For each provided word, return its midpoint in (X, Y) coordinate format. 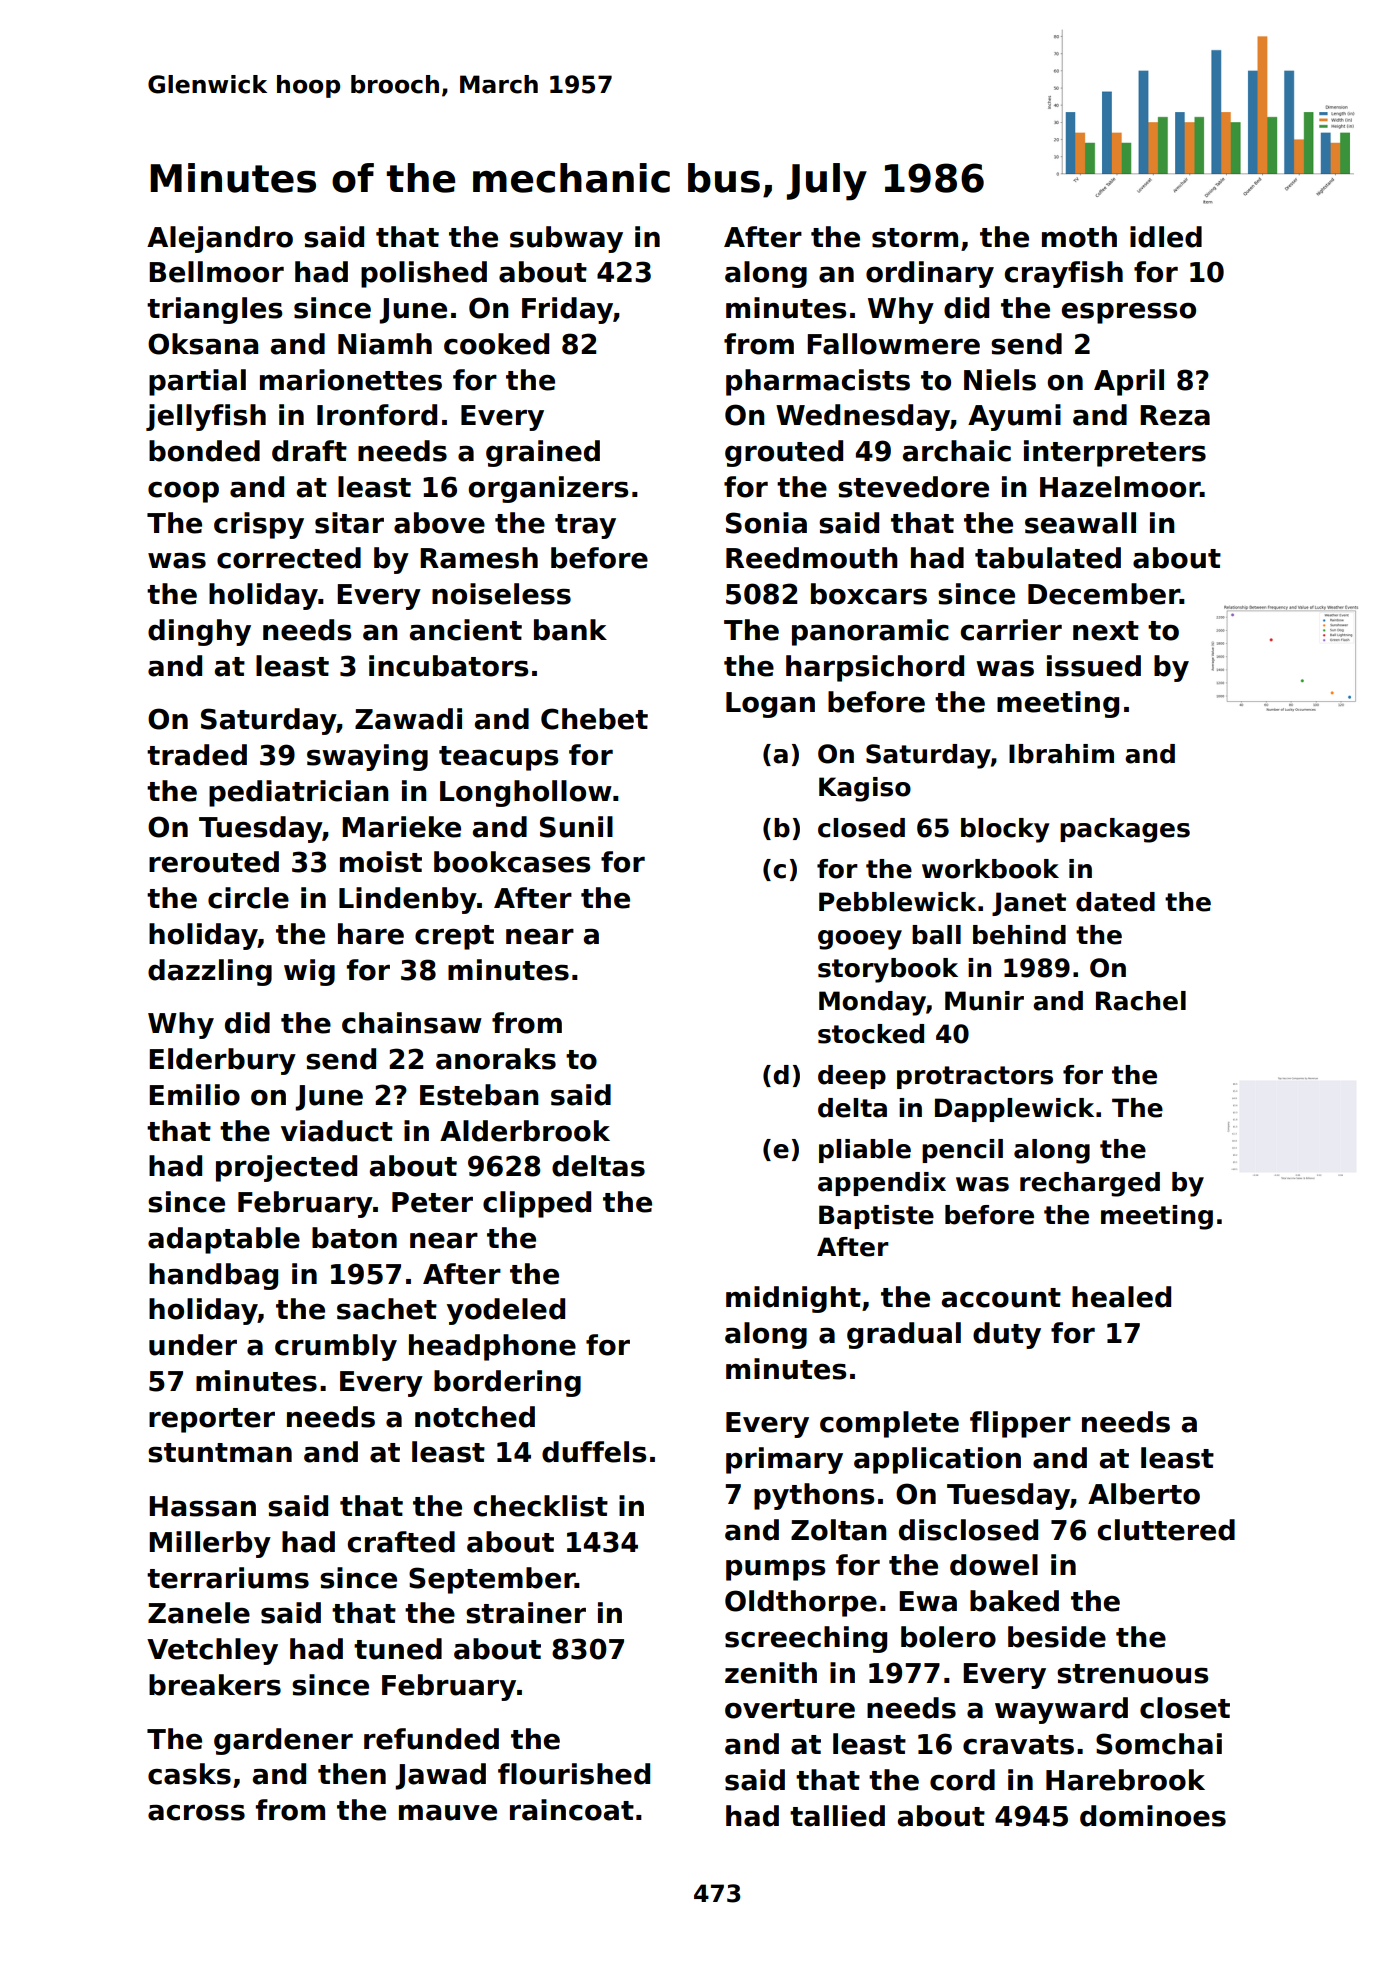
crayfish (1063, 274)
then (352, 1774)
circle (248, 898)
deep (852, 1077)
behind (1019, 935)
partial (197, 382)
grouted (784, 453)
